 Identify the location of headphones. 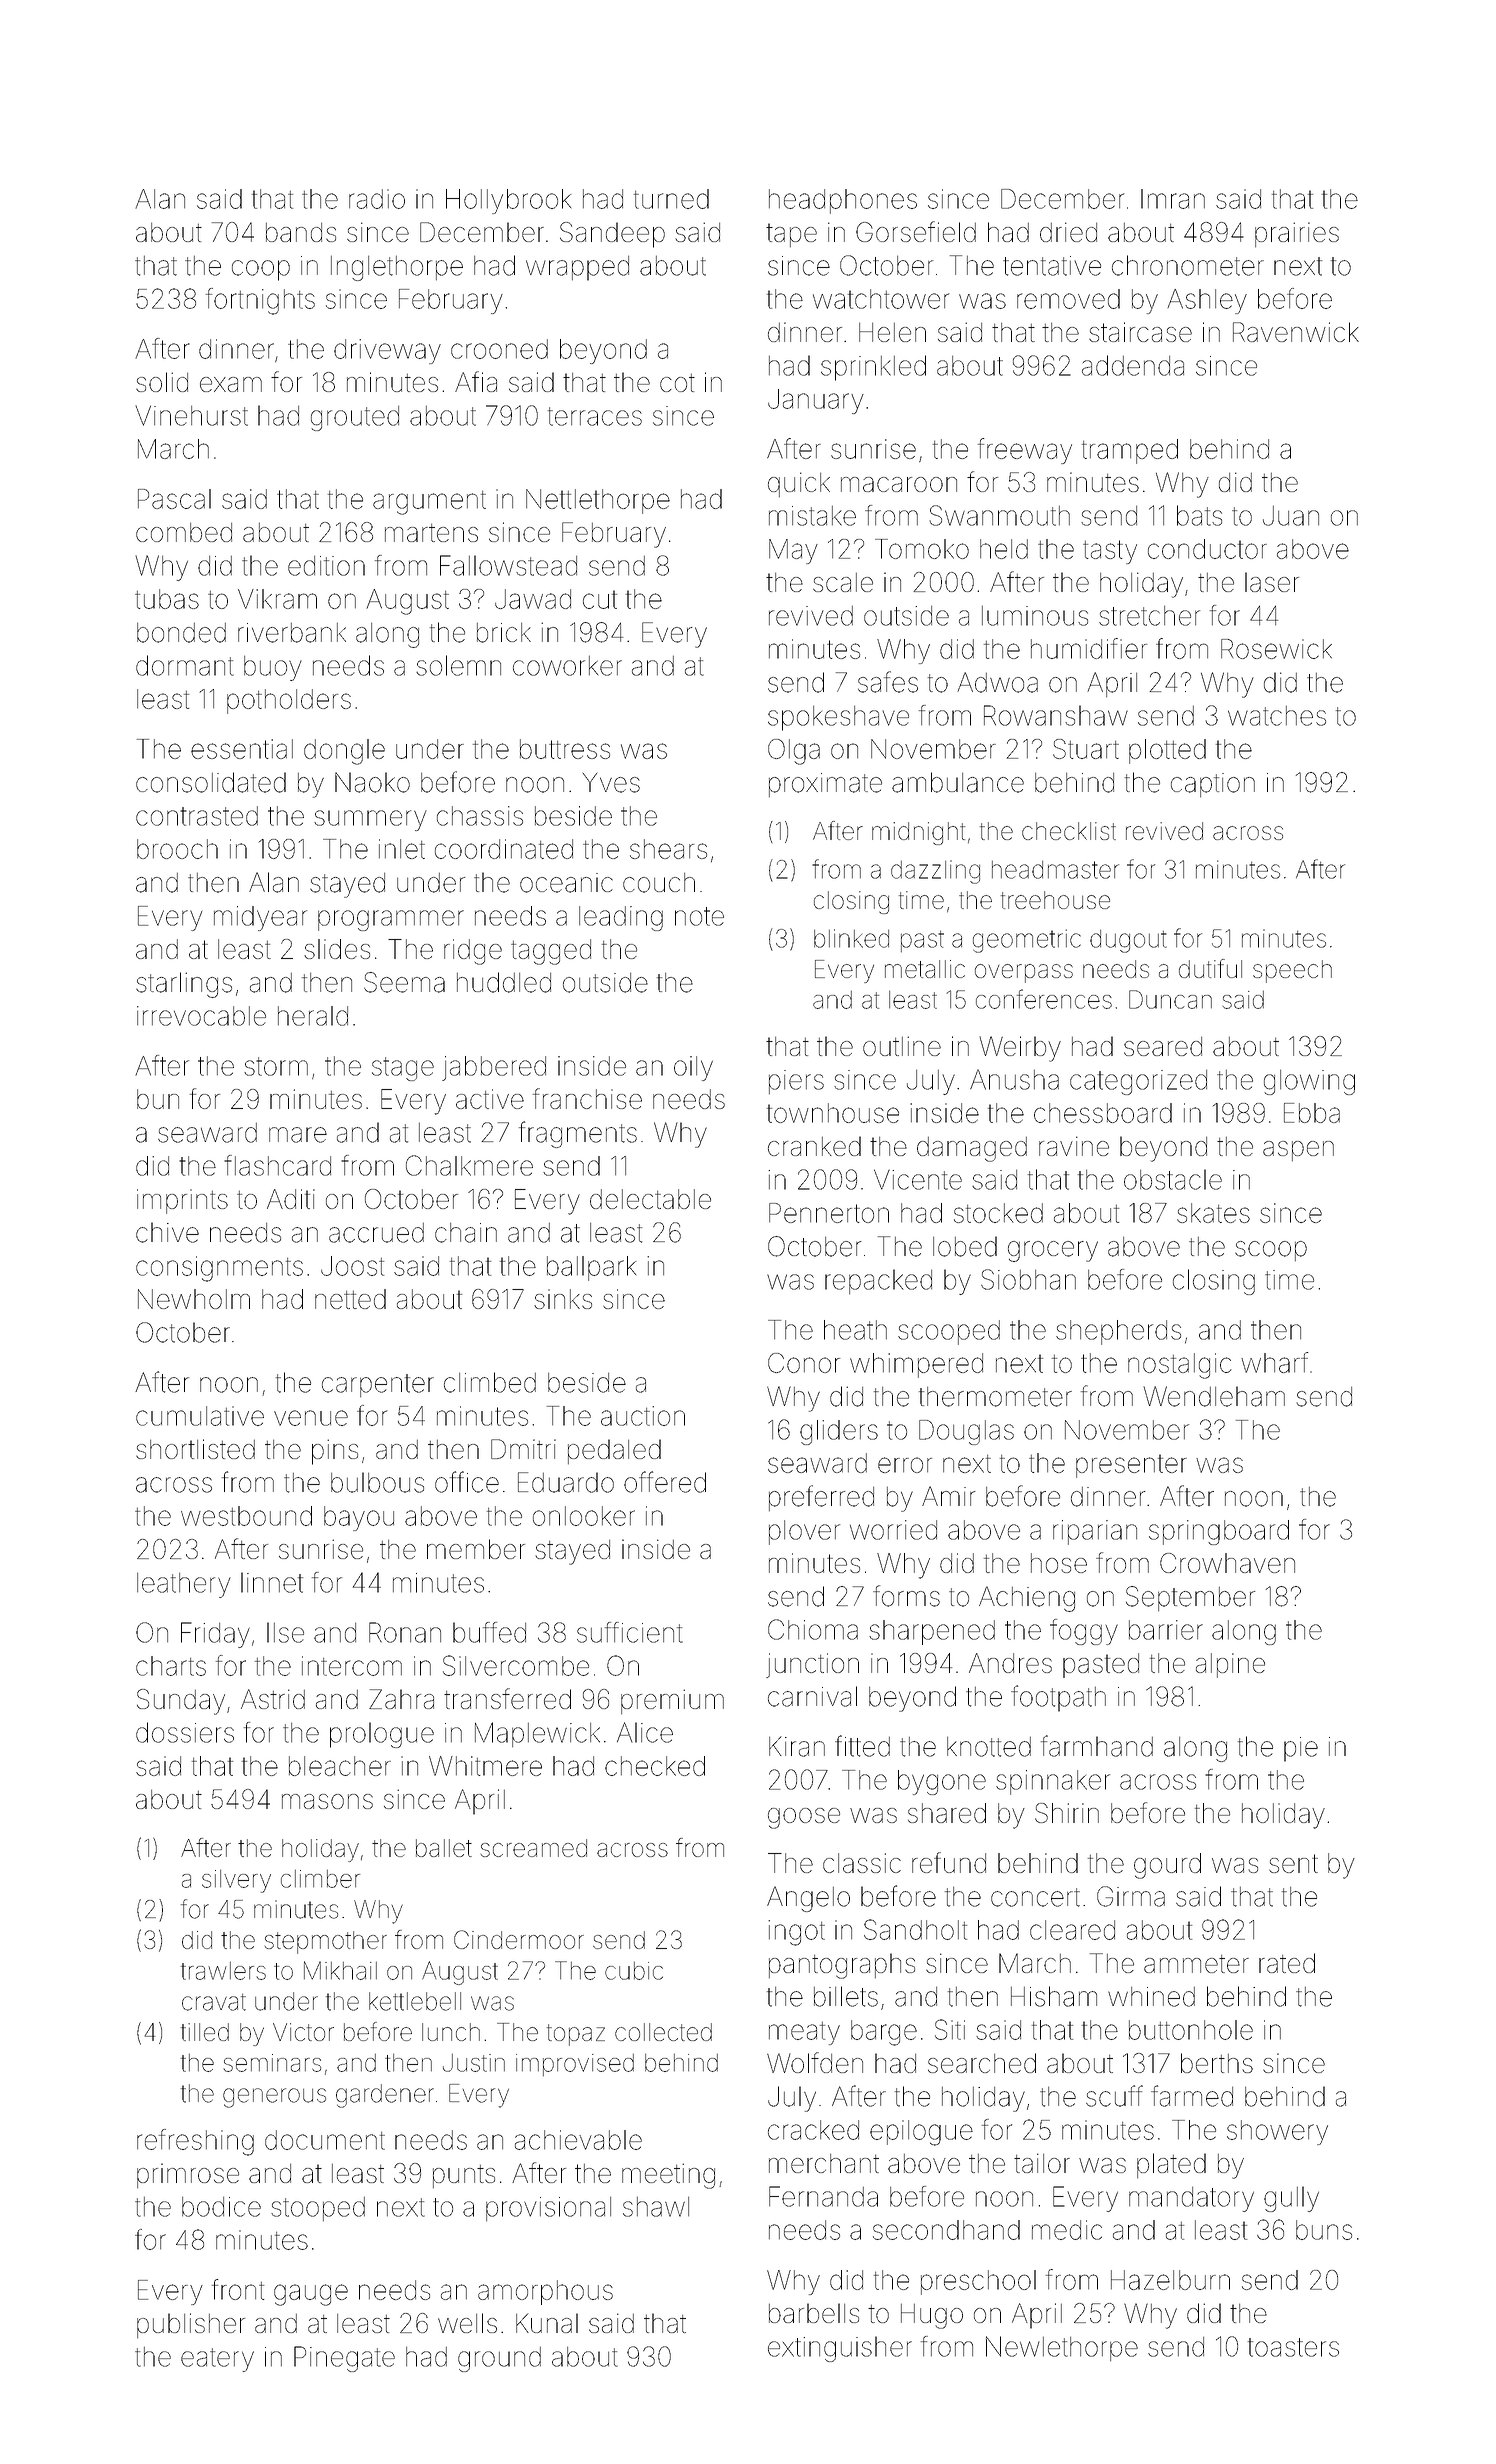
(843, 201).
